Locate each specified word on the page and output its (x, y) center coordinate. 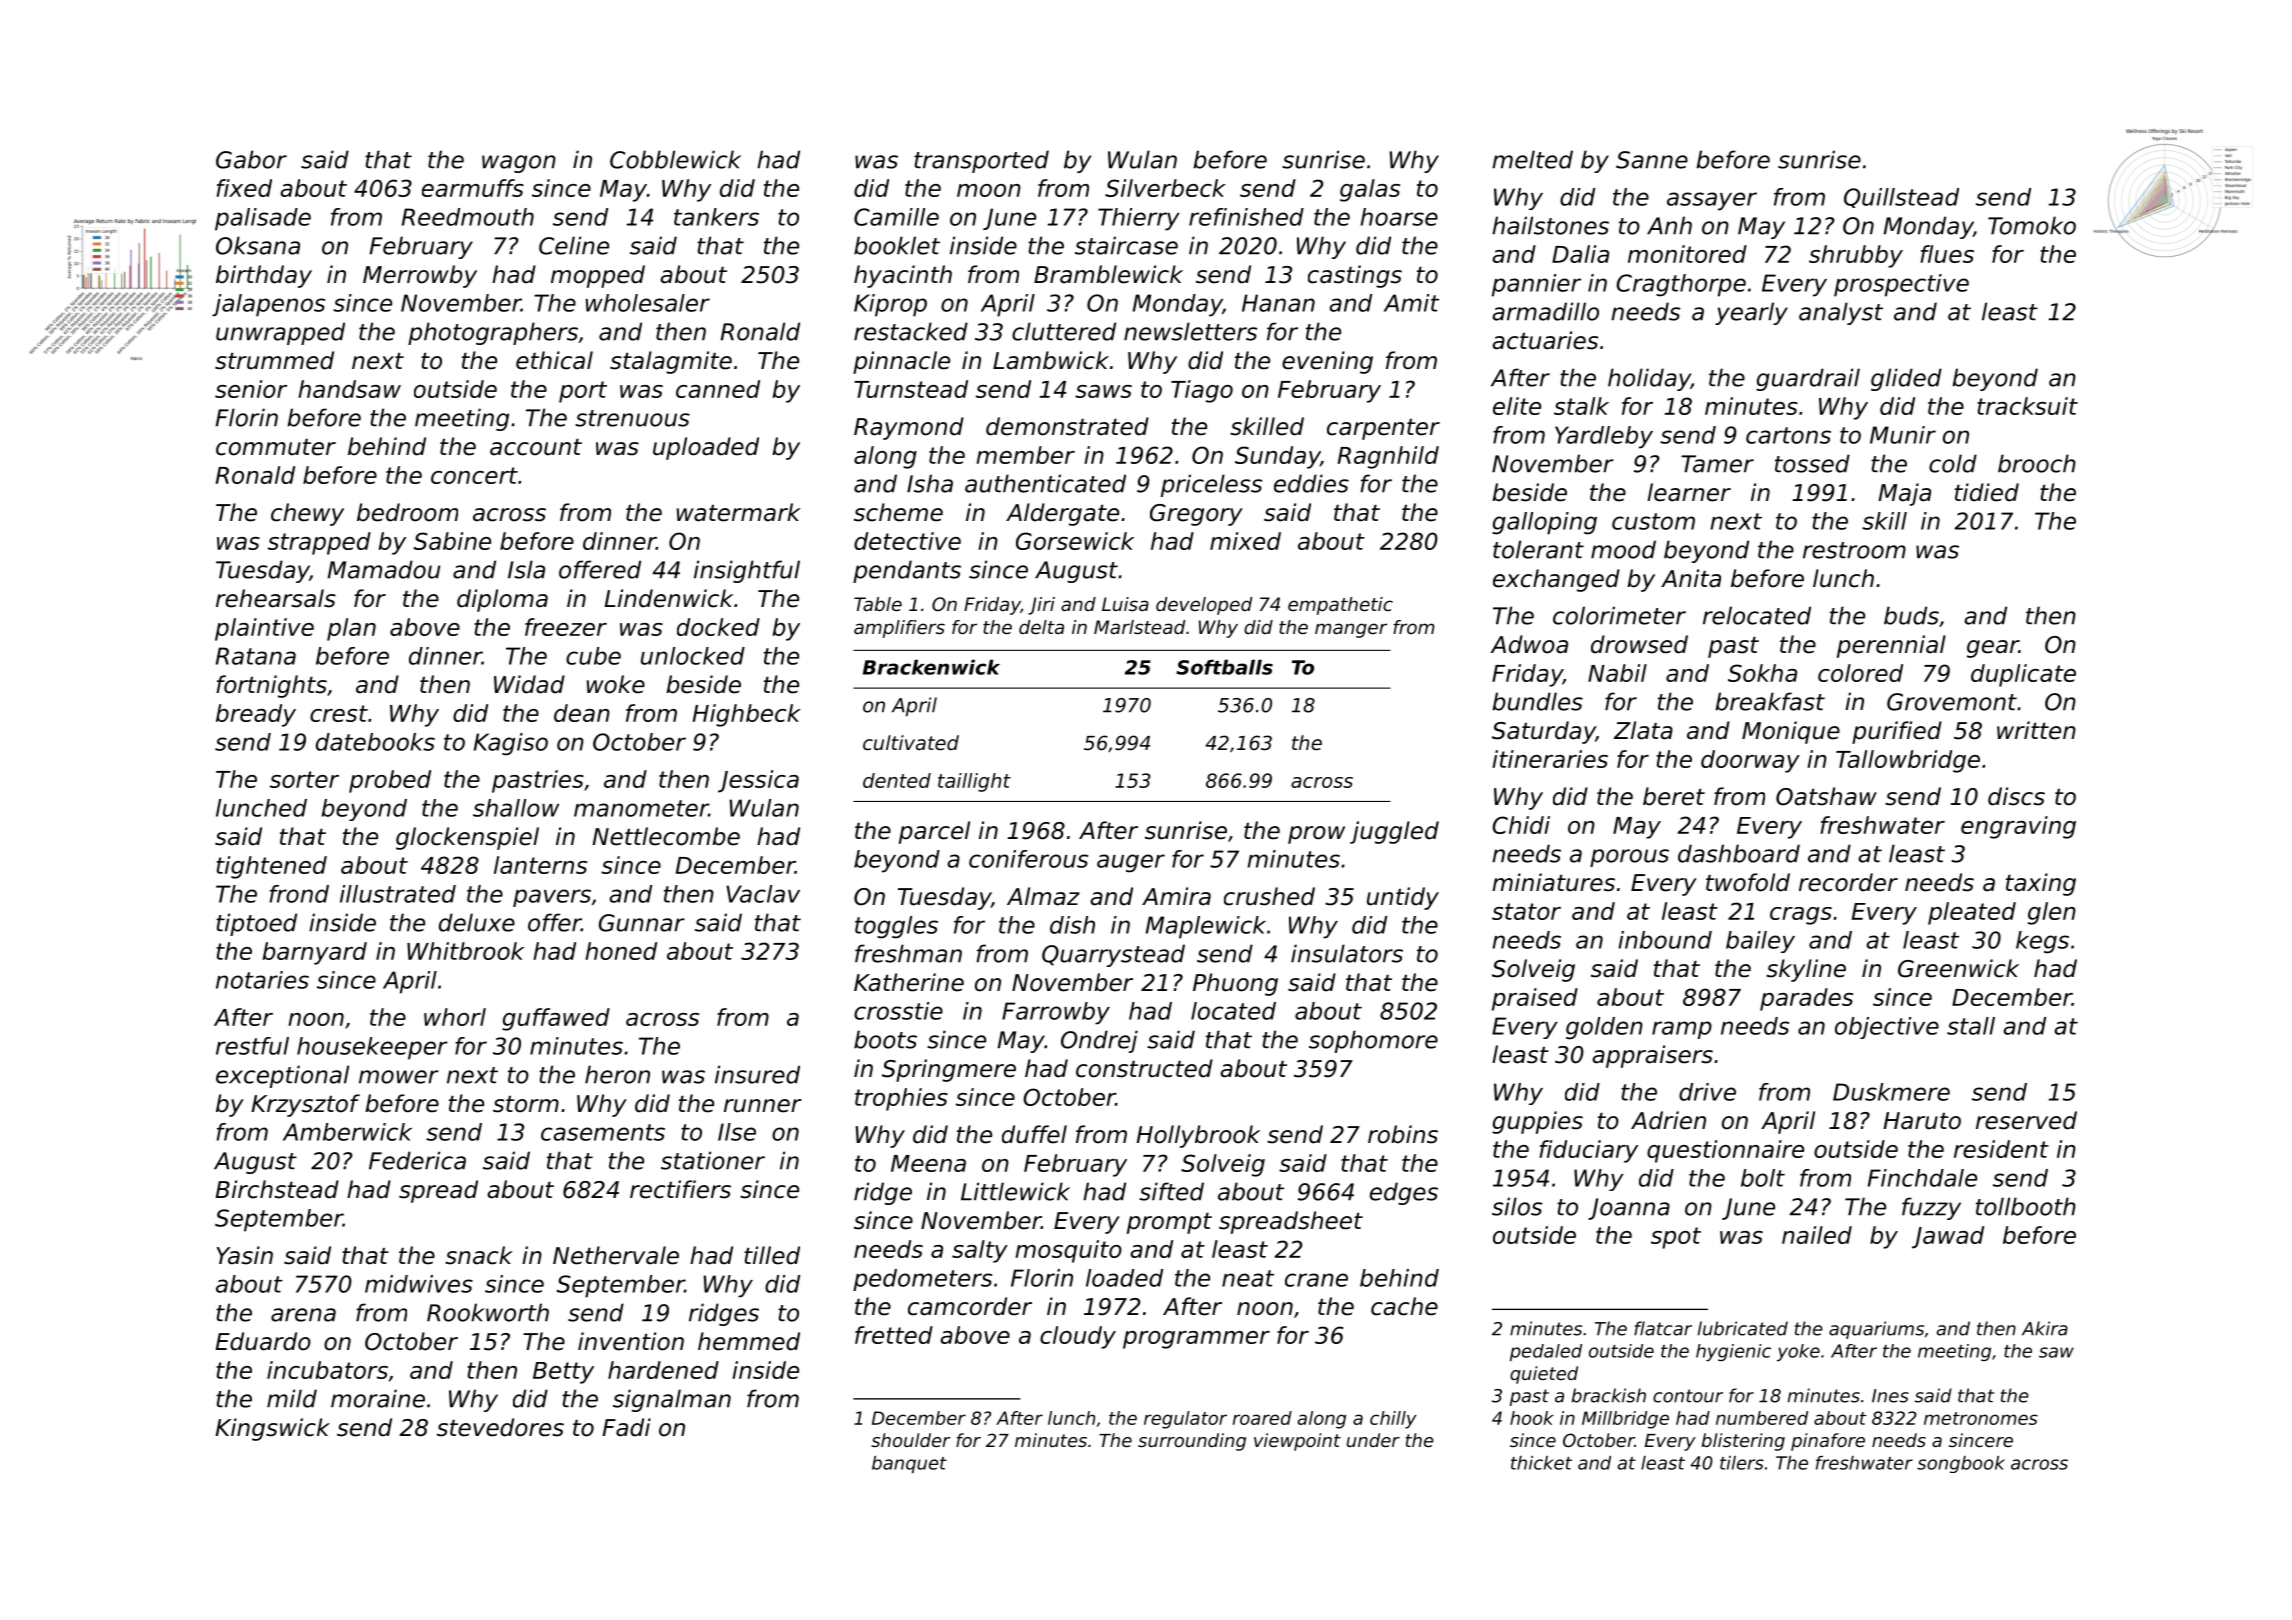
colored (1860, 673)
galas (1370, 190)
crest (339, 713)
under (1373, 1440)
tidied (1987, 492)
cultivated (911, 743)
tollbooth (2026, 1206)
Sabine (452, 541)
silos (1517, 1206)
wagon (519, 164)
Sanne (1652, 160)
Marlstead (1139, 627)
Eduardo (263, 1341)
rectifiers (680, 1189)
